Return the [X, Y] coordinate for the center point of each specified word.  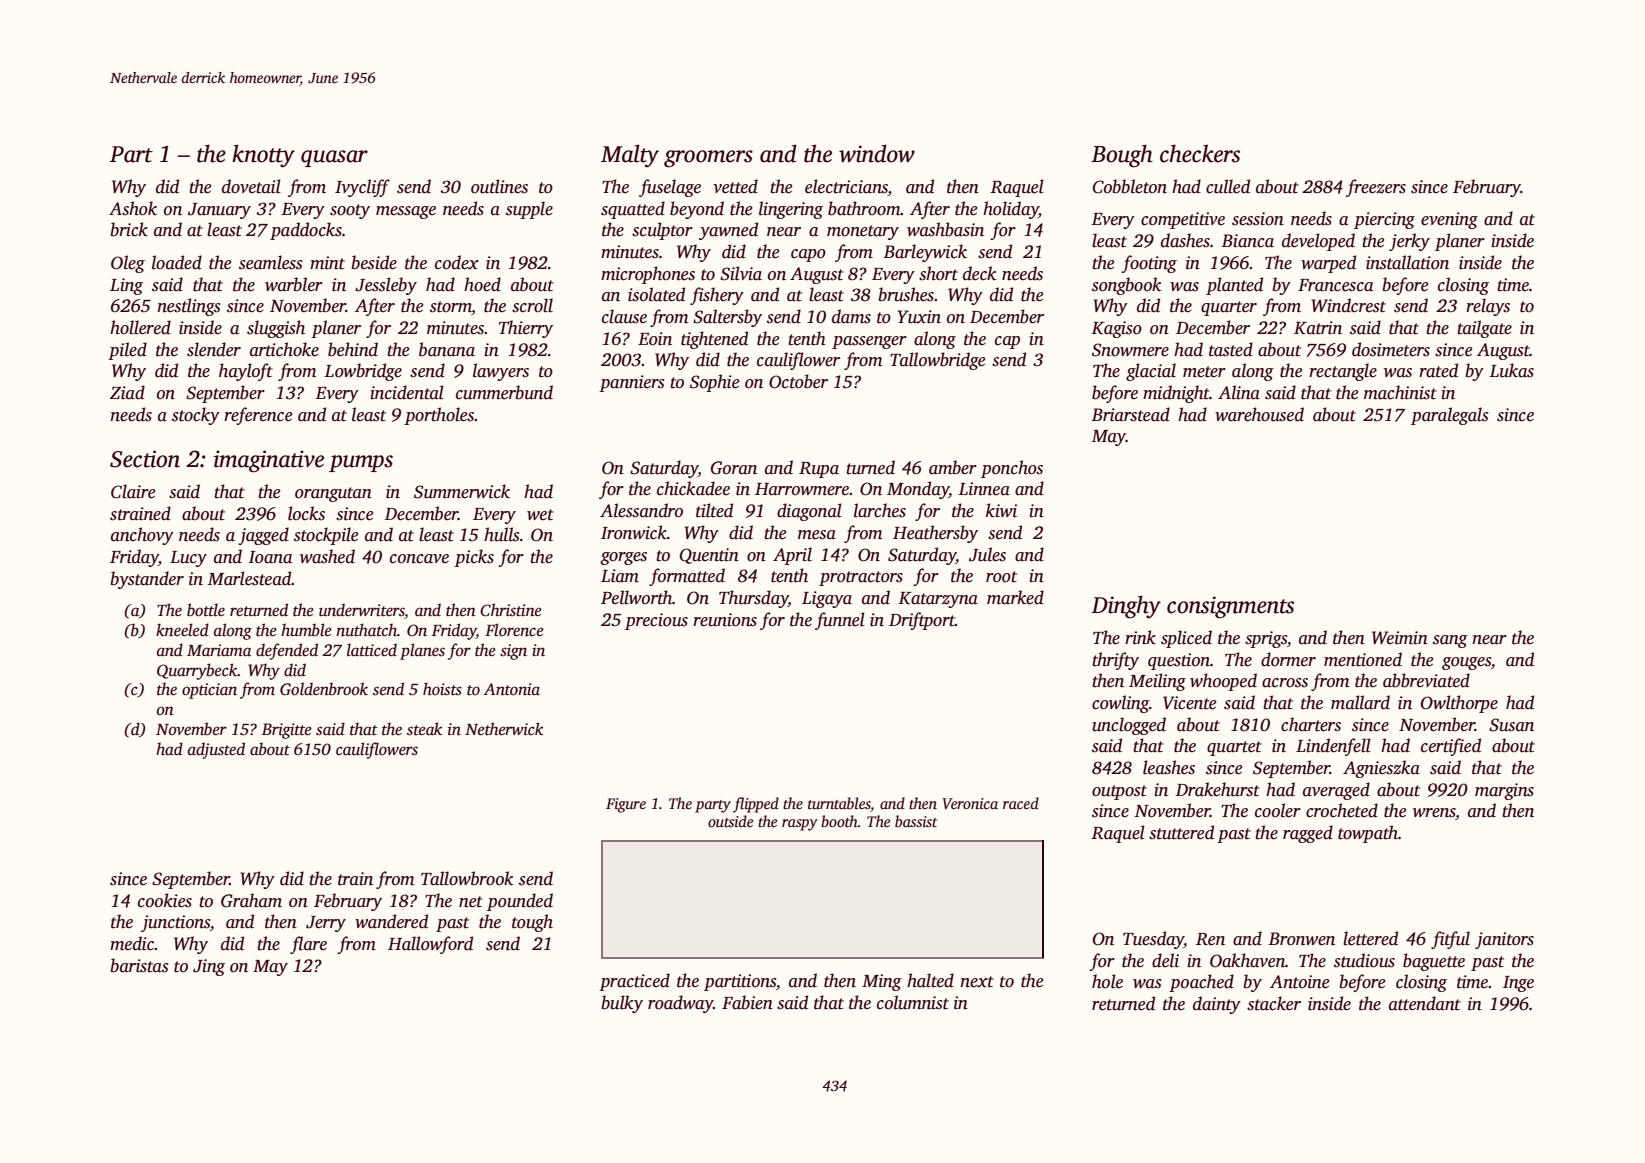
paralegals [1450, 416]
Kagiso [1116, 329]
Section [145, 459]
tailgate [1484, 329]
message [406, 212]
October [798, 381]
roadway [680, 1004]
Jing [209, 967]
